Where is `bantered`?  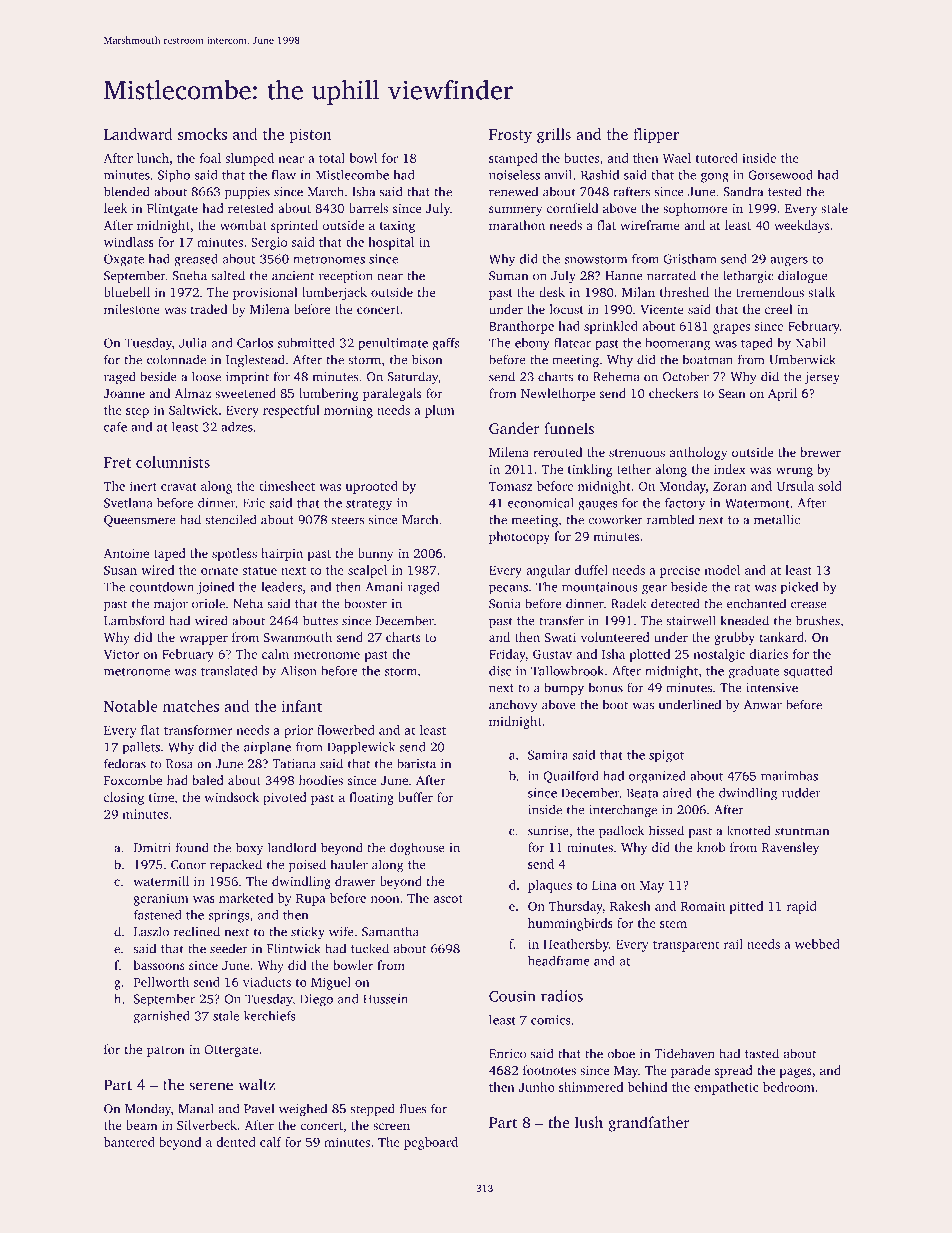 bantered is located at coordinates (129, 1142).
